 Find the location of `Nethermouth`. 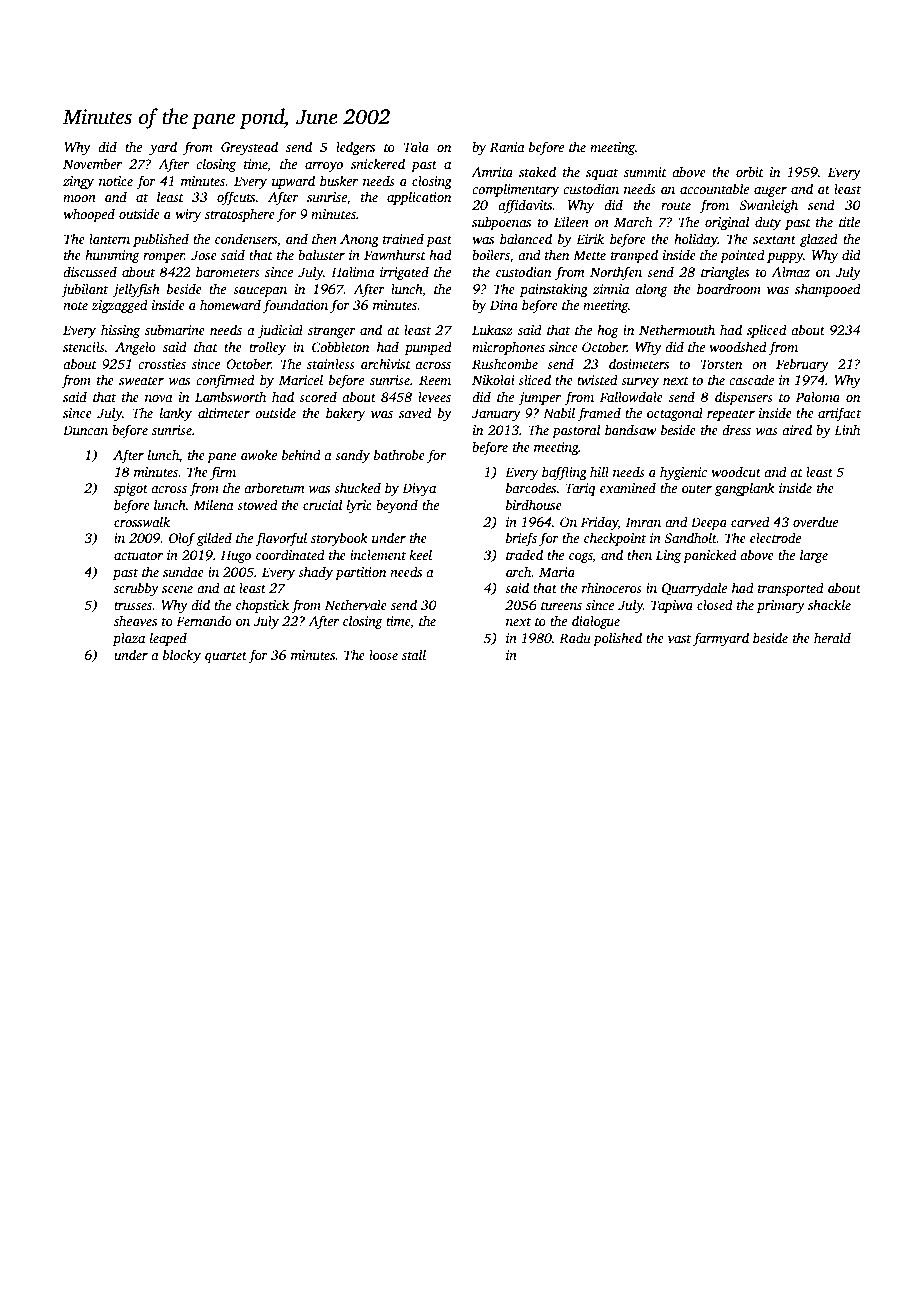

Nethermouth is located at coordinates (677, 329).
